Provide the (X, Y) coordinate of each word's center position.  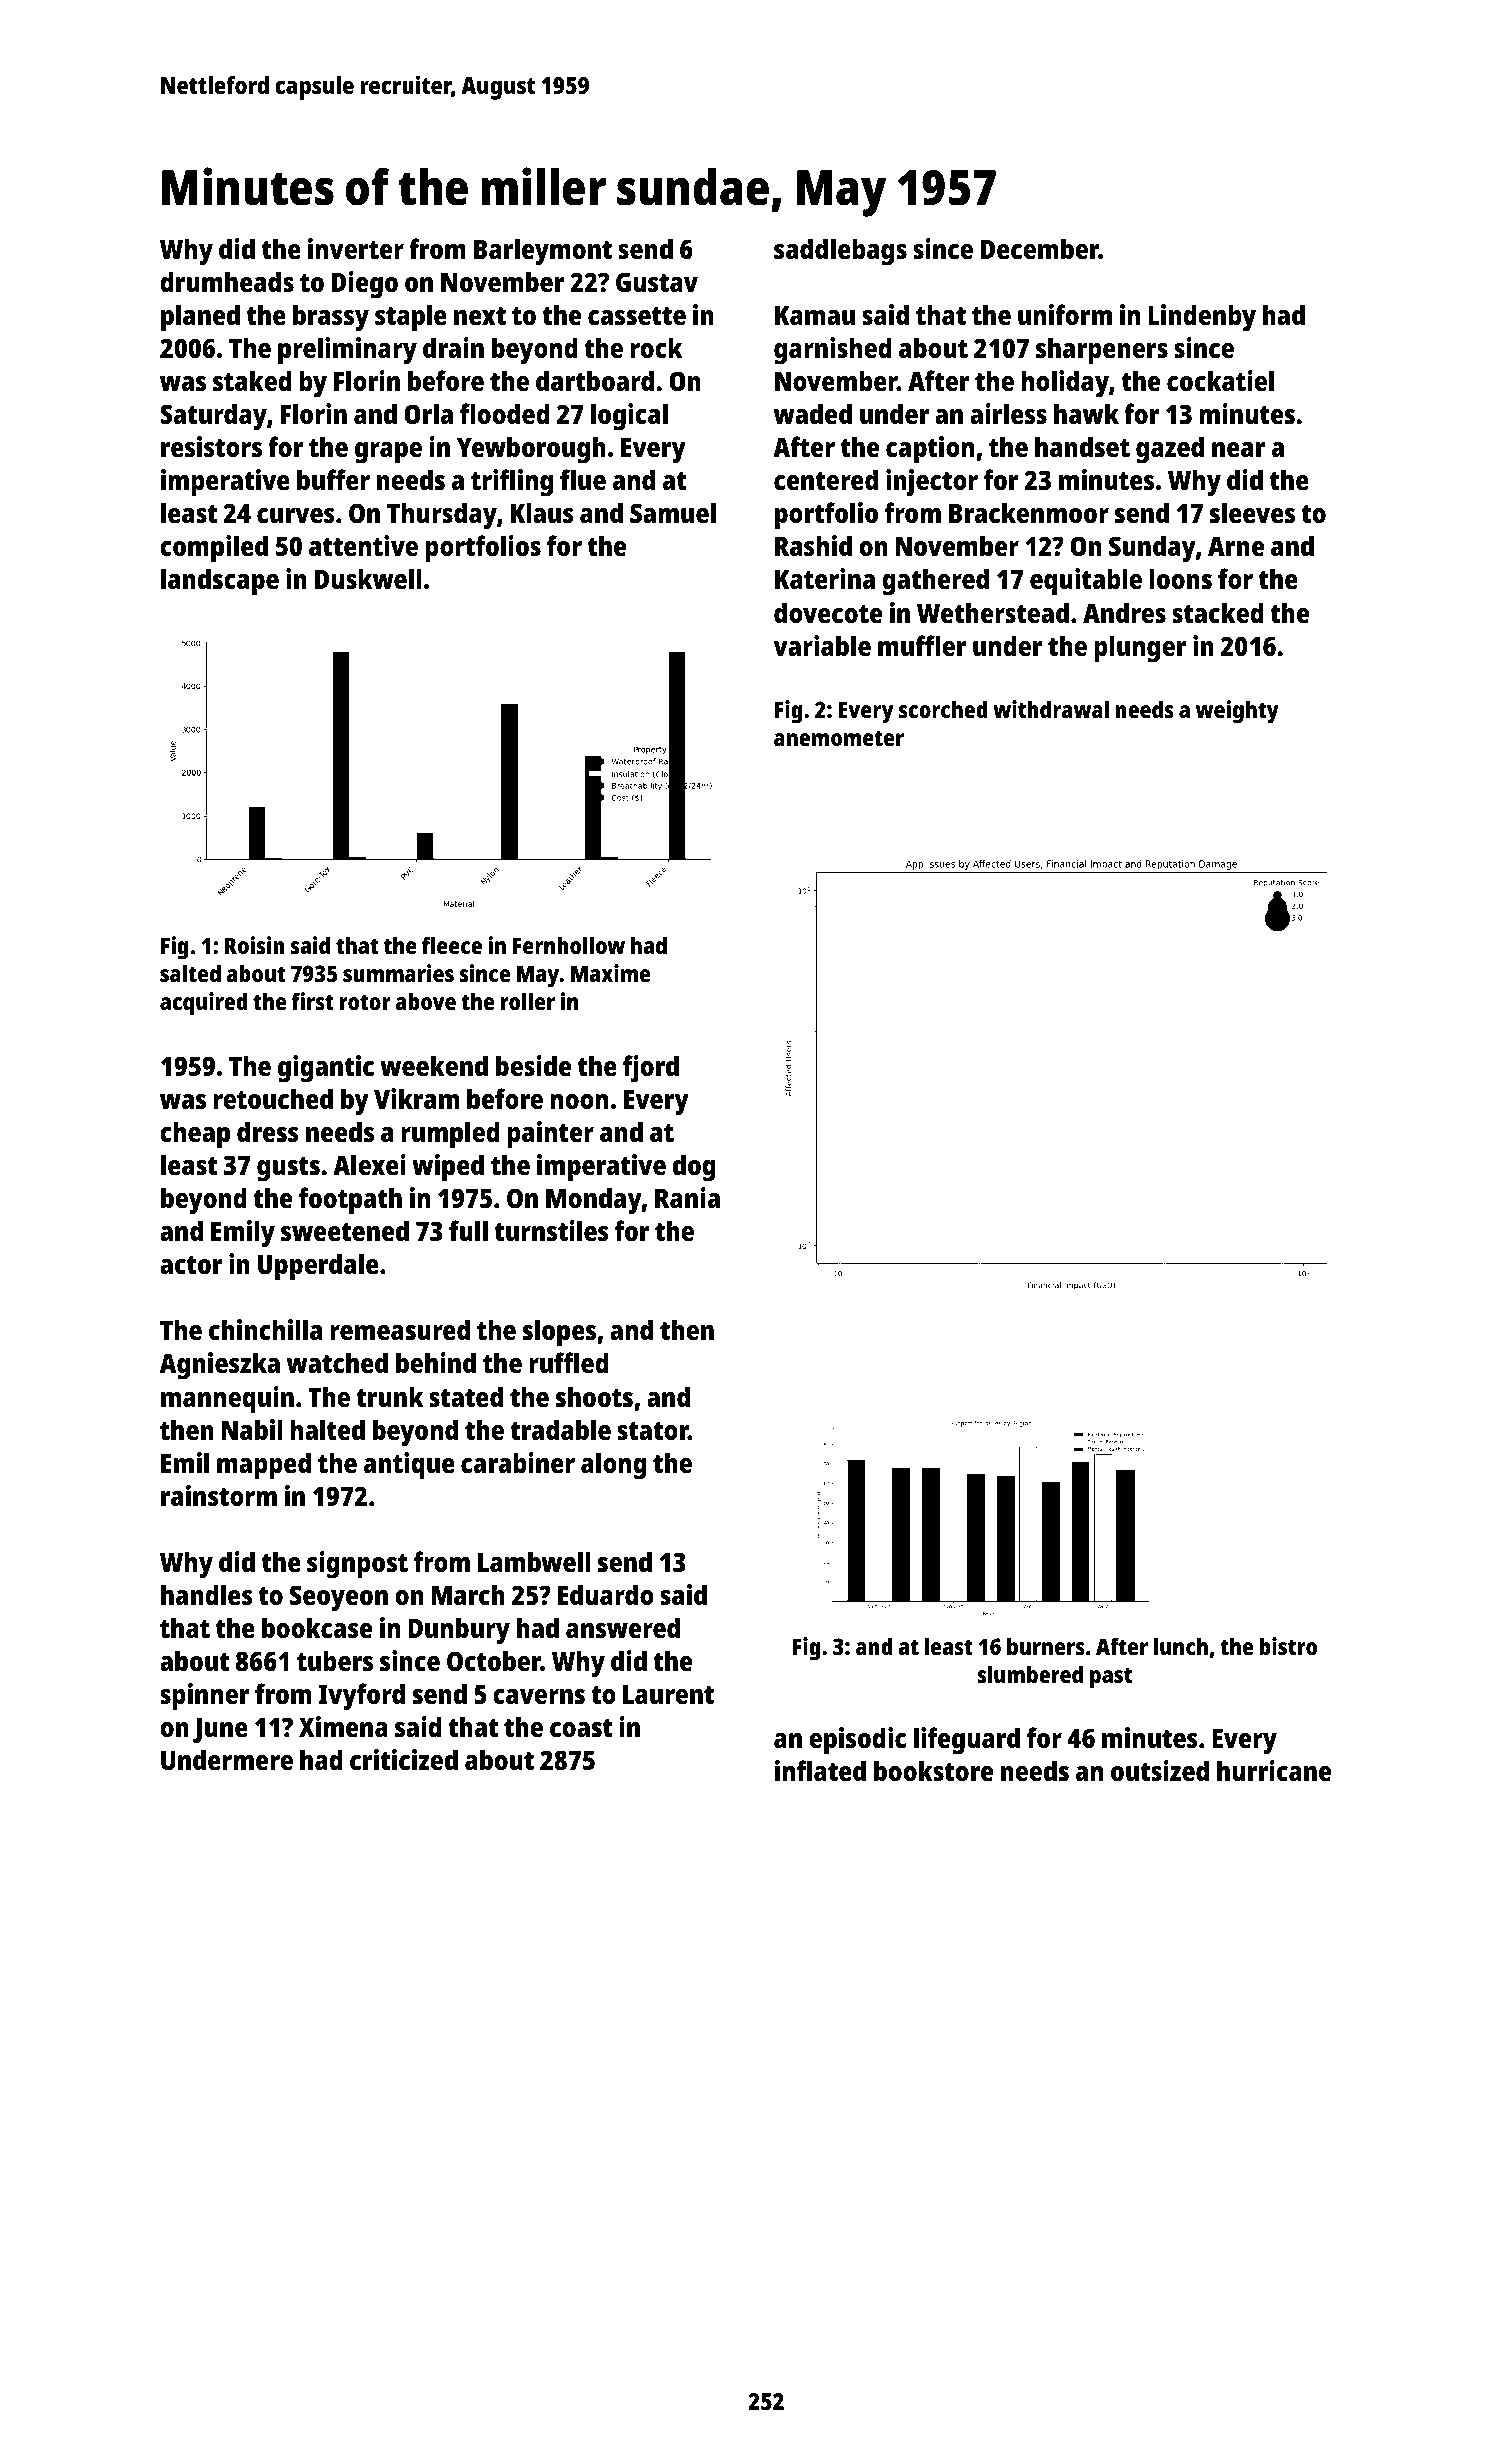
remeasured (400, 1329)
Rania (687, 1197)
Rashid (813, 545)
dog (694, 1168)
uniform (1065, 314)
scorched (943, 709)
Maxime (610, 973)
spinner (205, 1697)
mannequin (227, 1400)
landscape (220, 582)
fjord (651, 1069)
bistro (1288, 1646)
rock (656, 347)
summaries (398, 973)
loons (1180, 579)
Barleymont (543, 252)
